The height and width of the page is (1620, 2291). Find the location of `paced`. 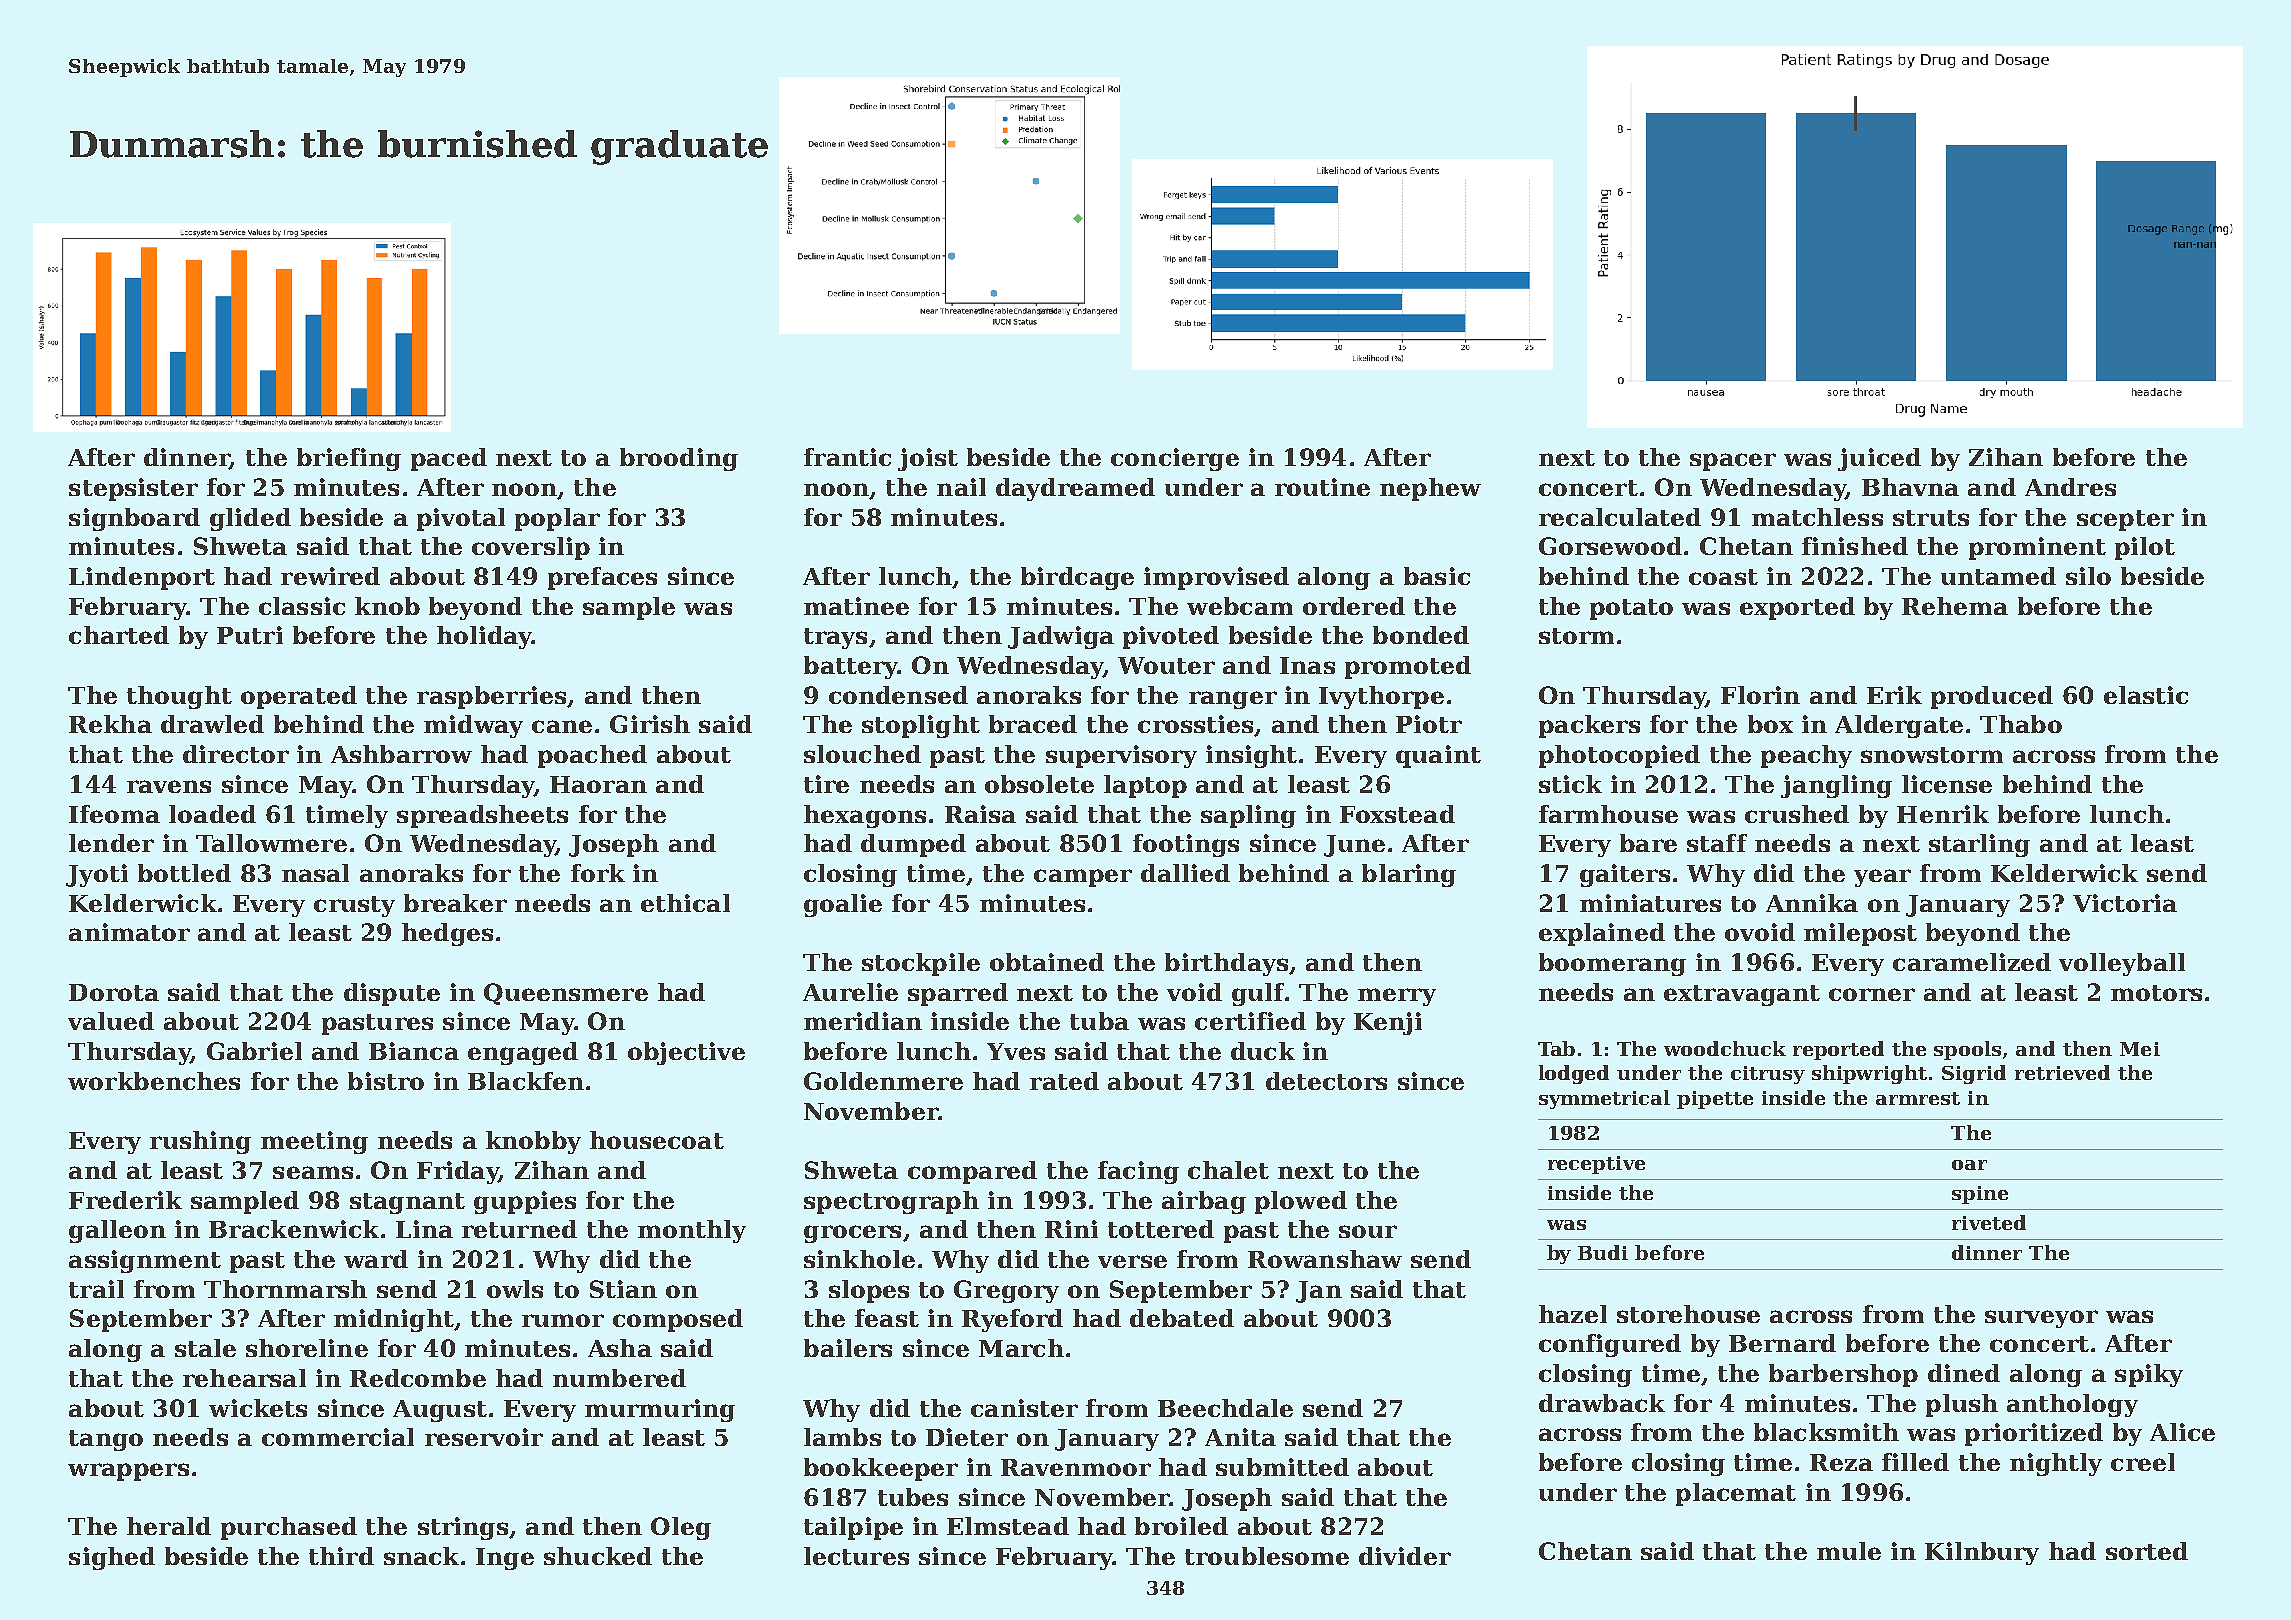

paced is located at coordinates (449, 459).
